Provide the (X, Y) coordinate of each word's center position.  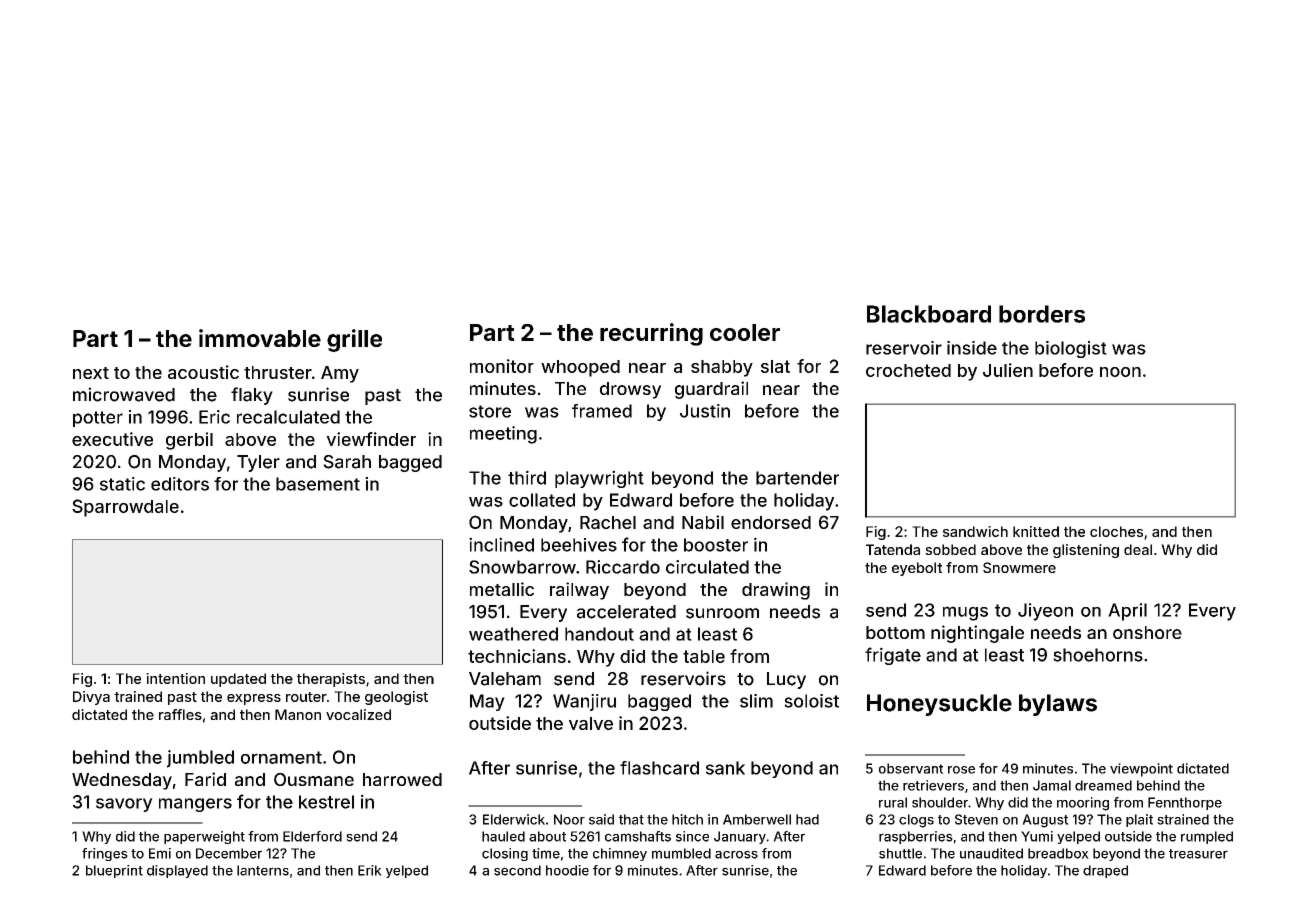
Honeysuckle (939, 705)
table (704, 656)
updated (238, 680)
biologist (1071, 349)
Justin (705, 411)
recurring (651, 334)
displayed (177, 871)
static (122, 484)
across (736, 854)
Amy (340, 374)
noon (1120, 372)
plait (1139, 820)
